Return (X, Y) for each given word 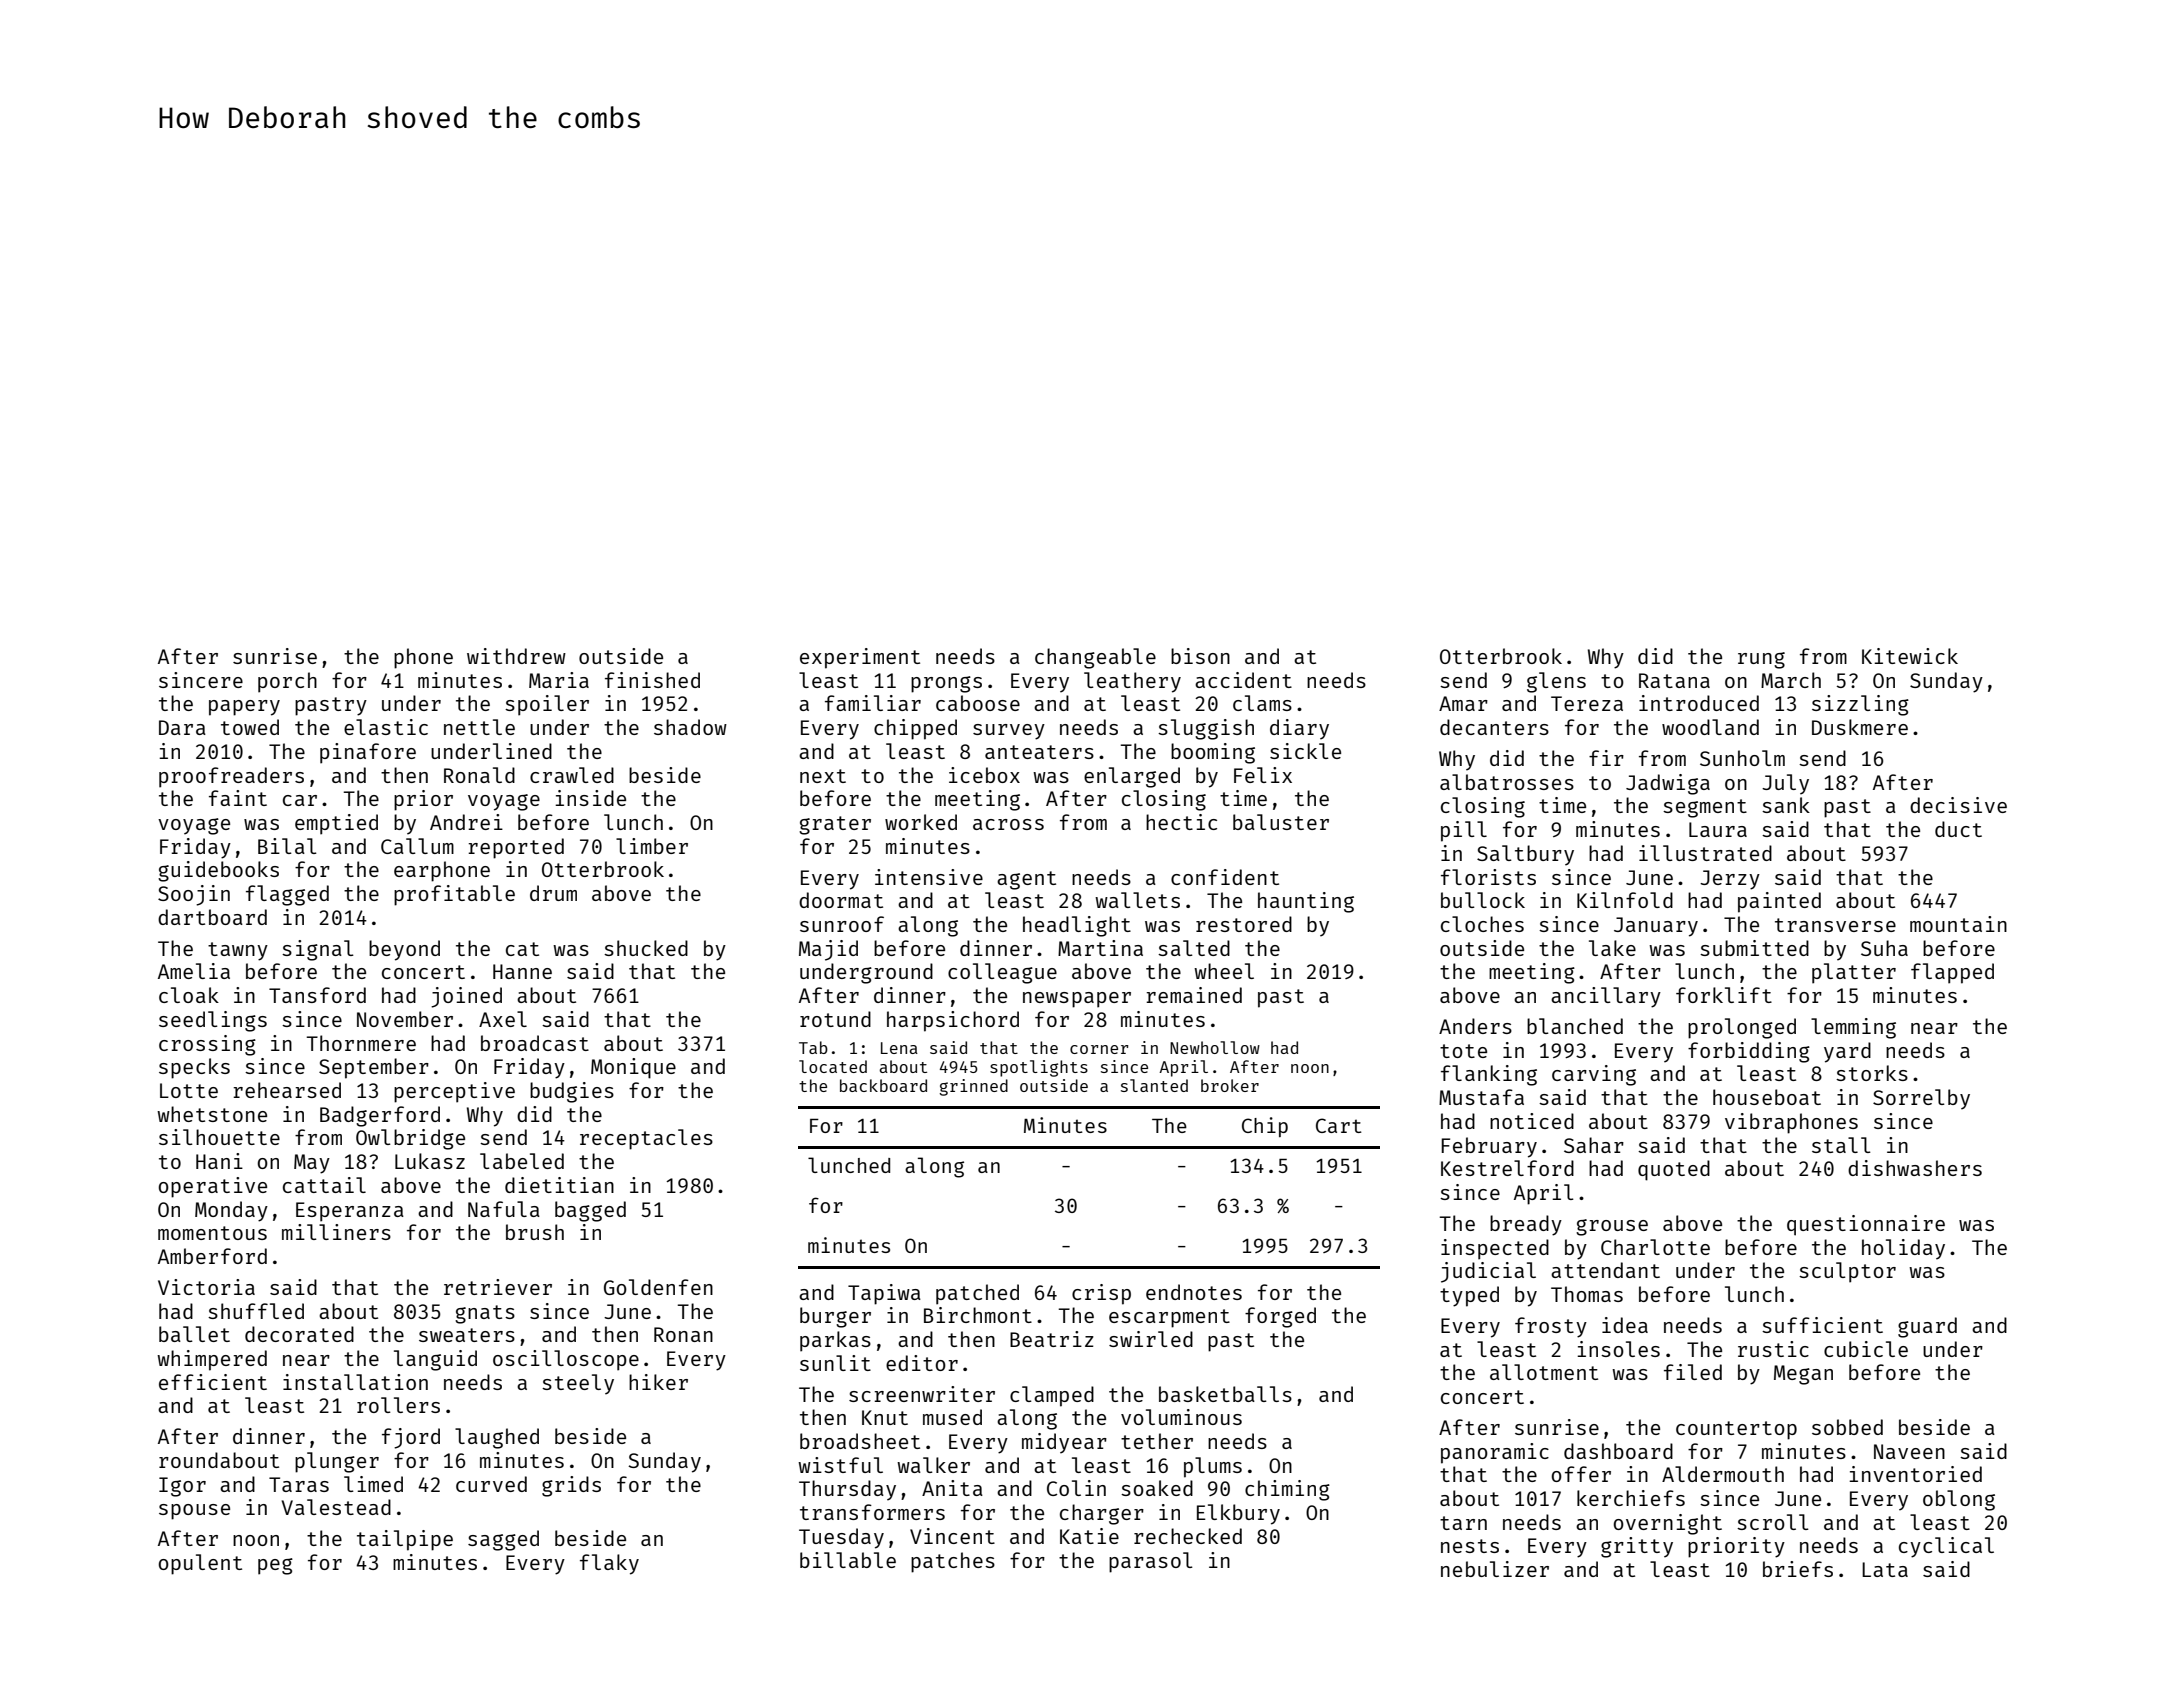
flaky (609, 1564)
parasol (1151, 1562)
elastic (386, 727)
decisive (1958, 805)
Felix (1263, 775)
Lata (1885, 1569)
